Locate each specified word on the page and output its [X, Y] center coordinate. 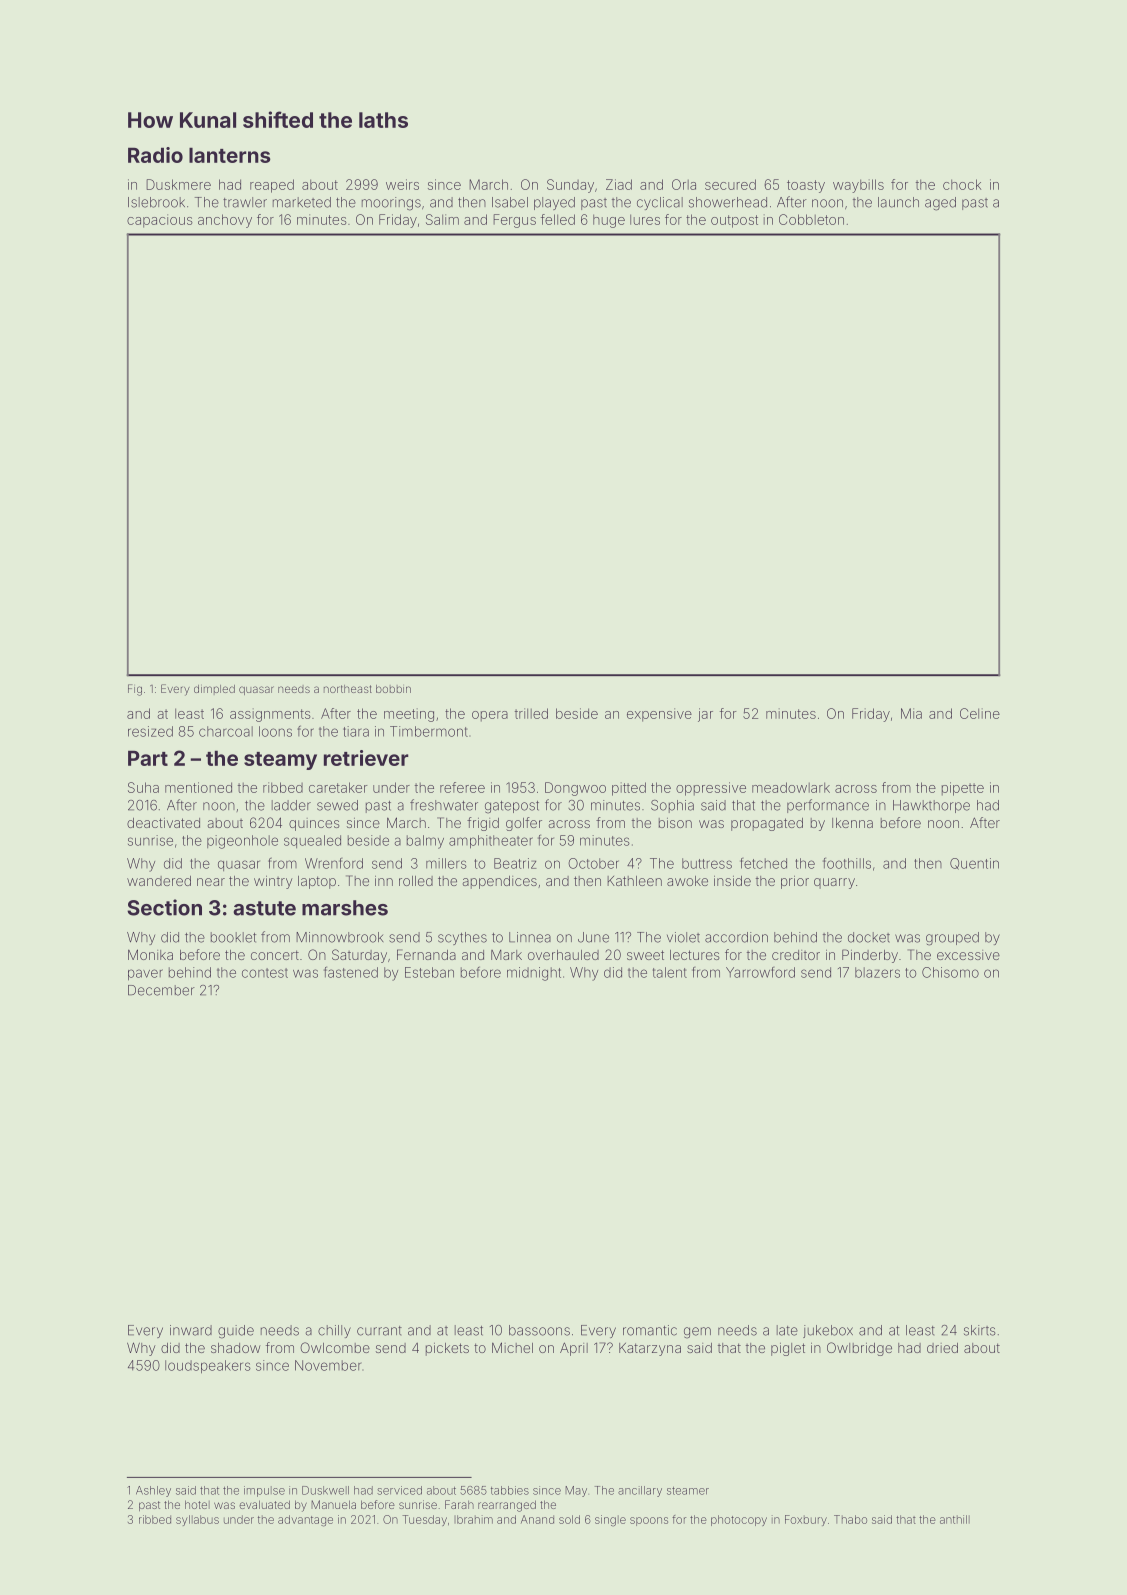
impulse [264, 1491]
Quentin [974, 864]
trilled [531, 713]
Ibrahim [473, 1519]
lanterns [230, 155]
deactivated [163, 823]
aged [940, 204]
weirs [402, 184]
